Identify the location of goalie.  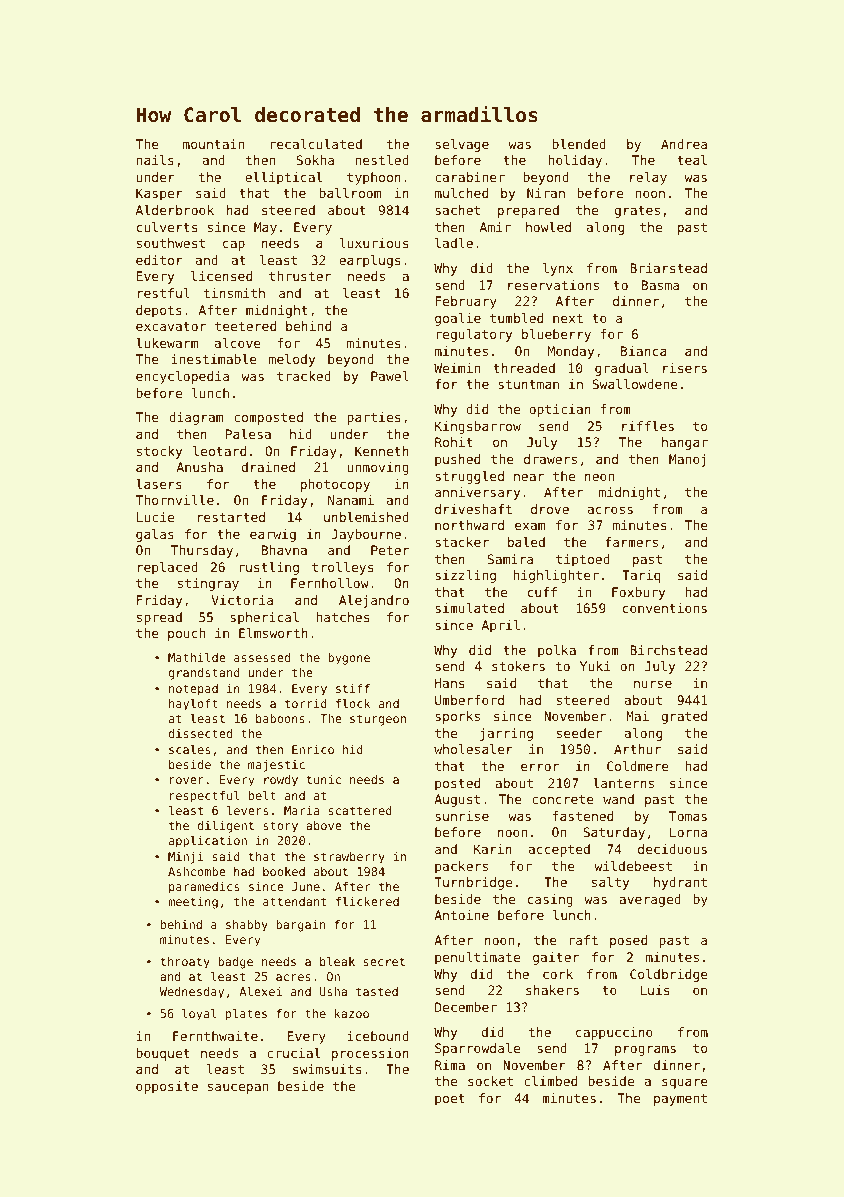
(458, 319).
